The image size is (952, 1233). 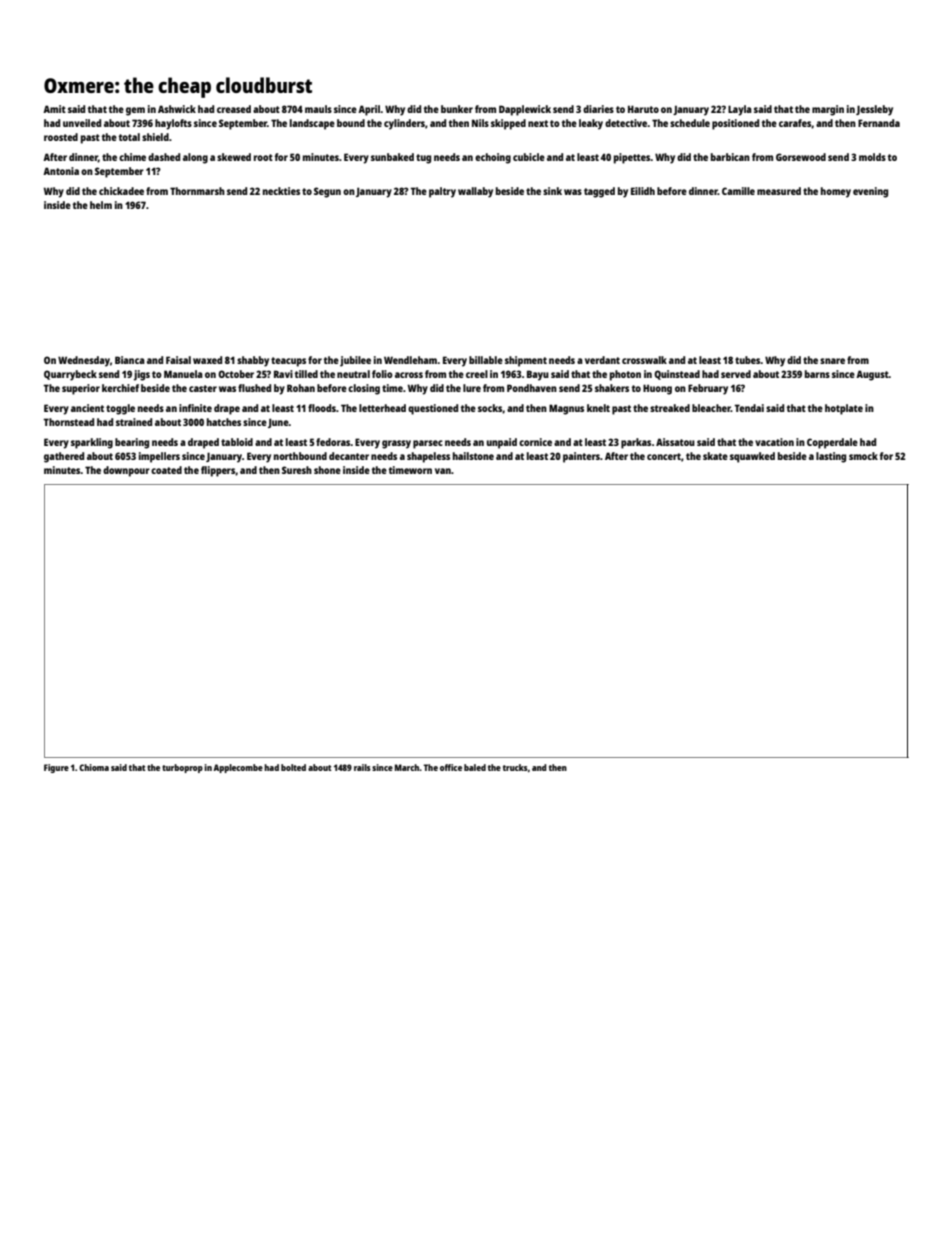 What do you see at coordinates (525, 110) in the document?
I see `Dapplewick` at bounding box center [525, 110].
